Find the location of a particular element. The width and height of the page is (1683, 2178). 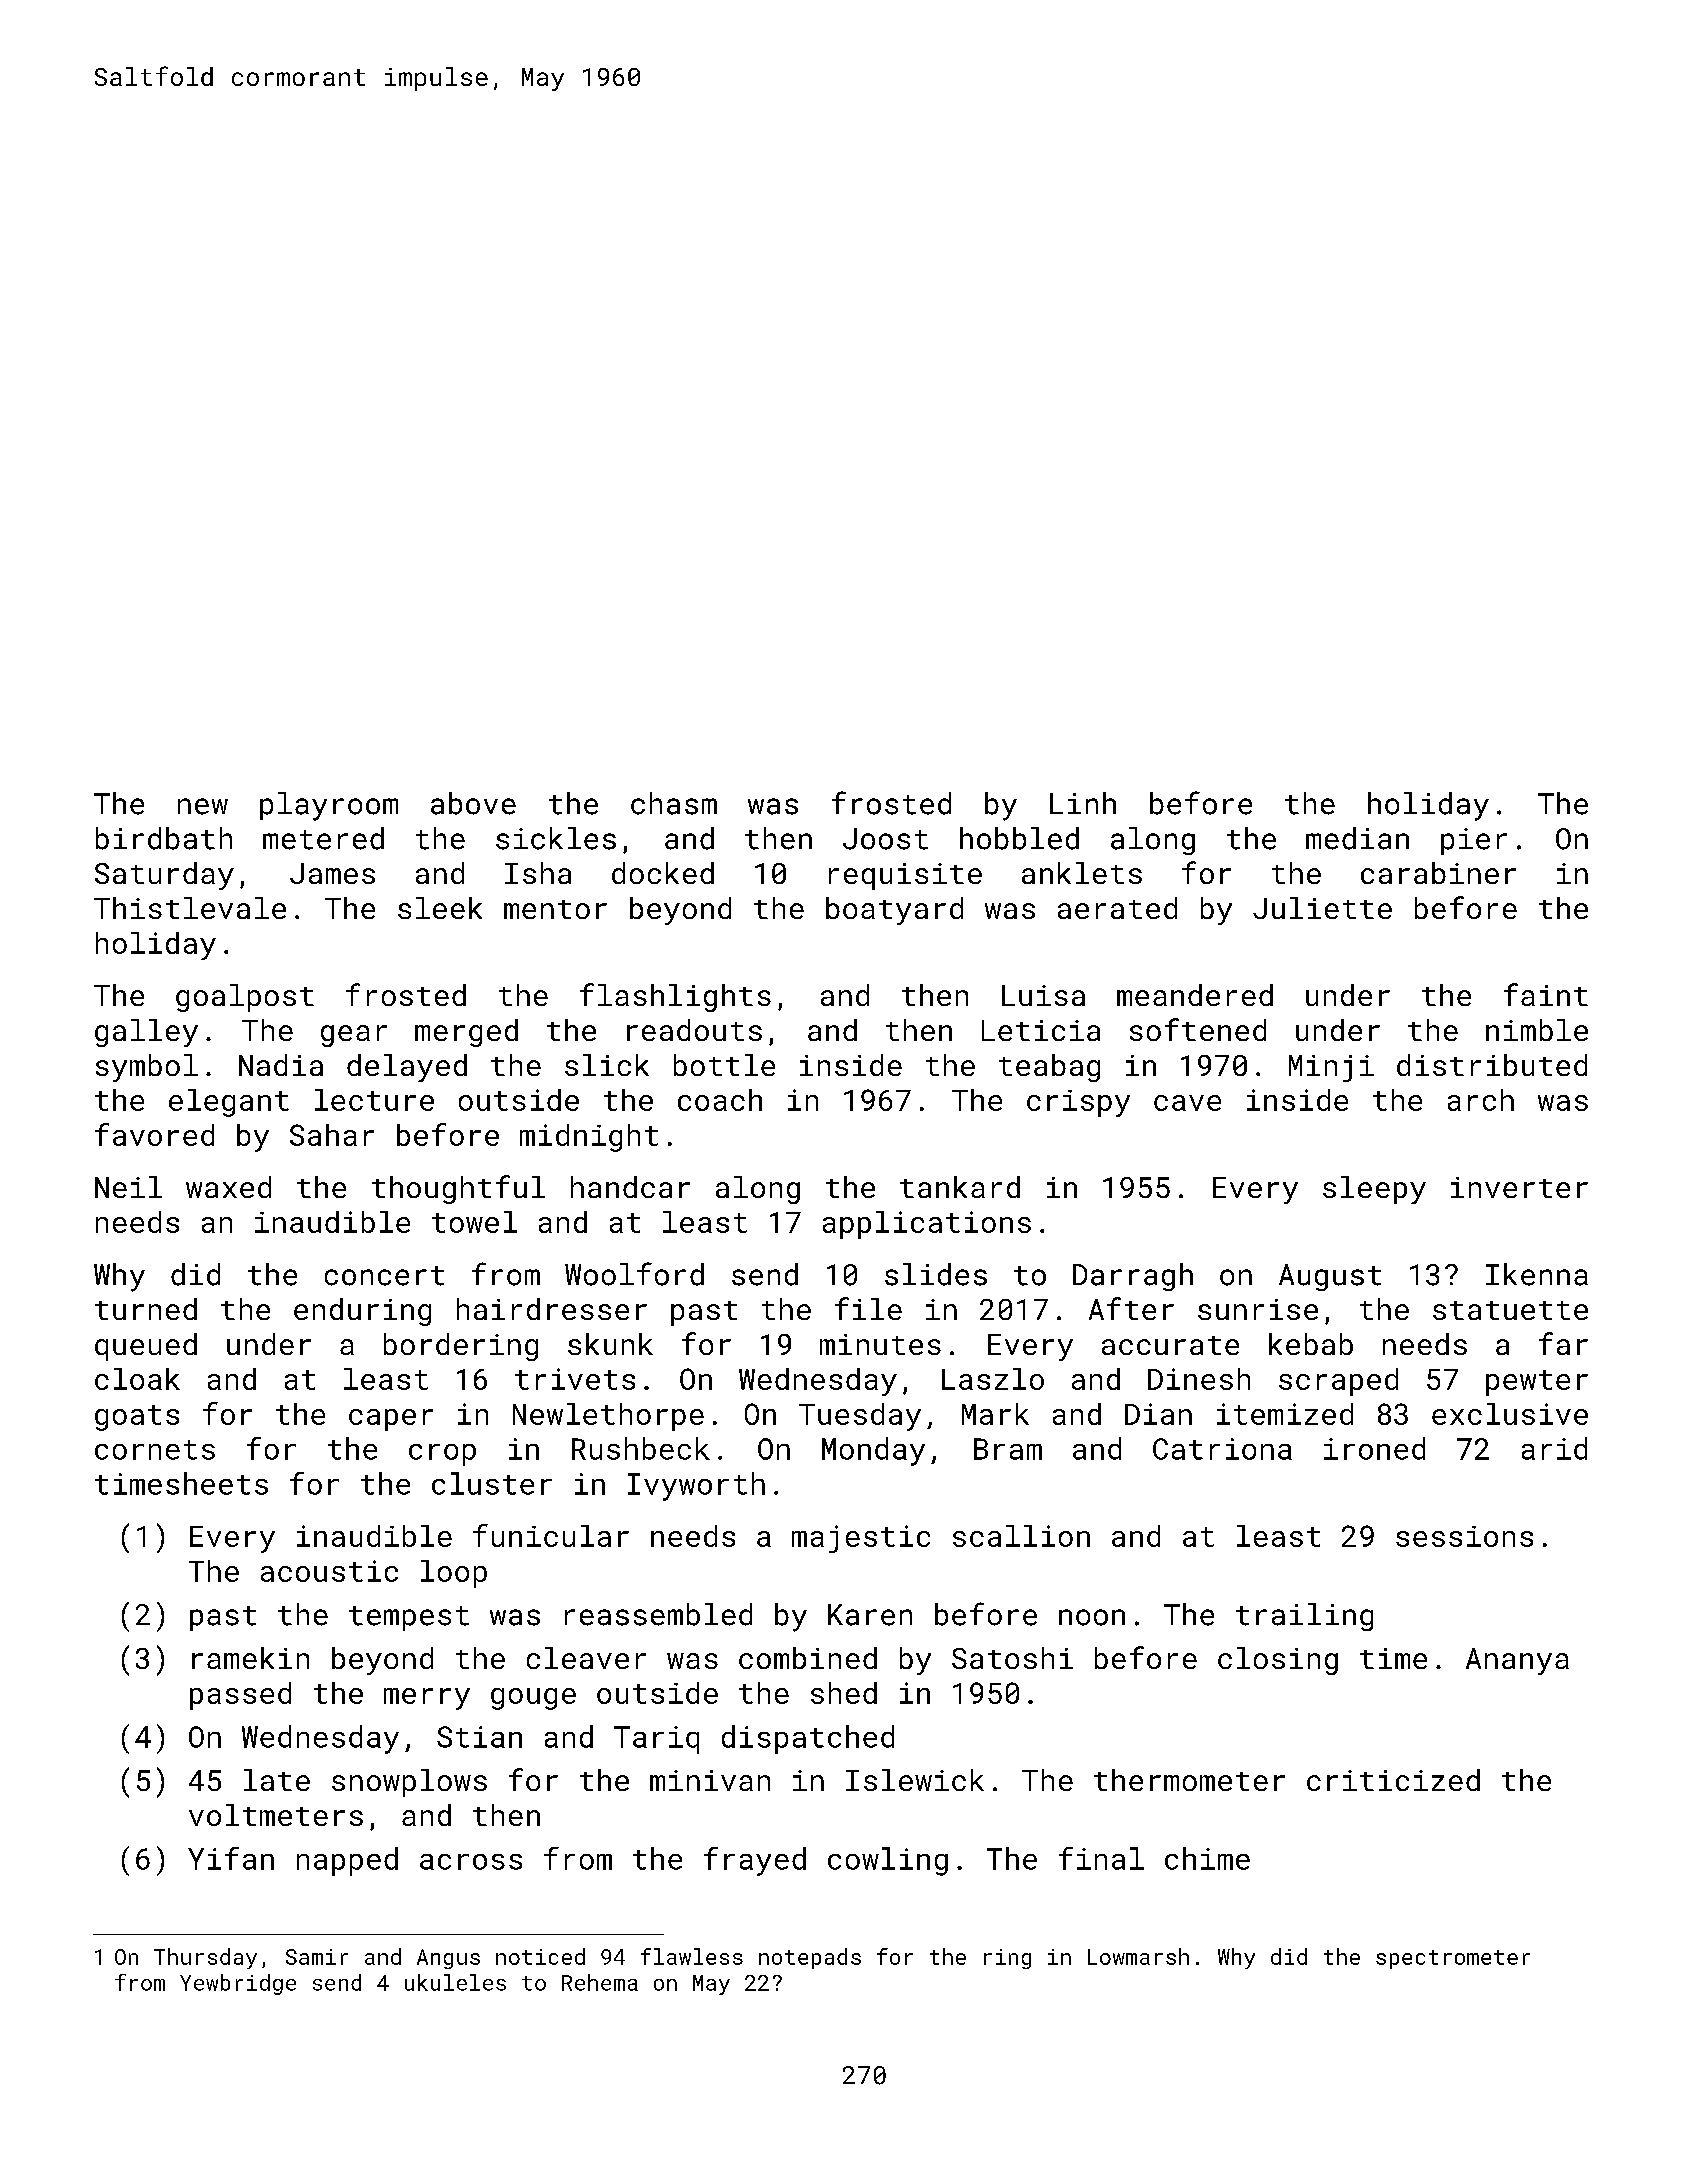

tempest is located at coordinates (409, 1618).
